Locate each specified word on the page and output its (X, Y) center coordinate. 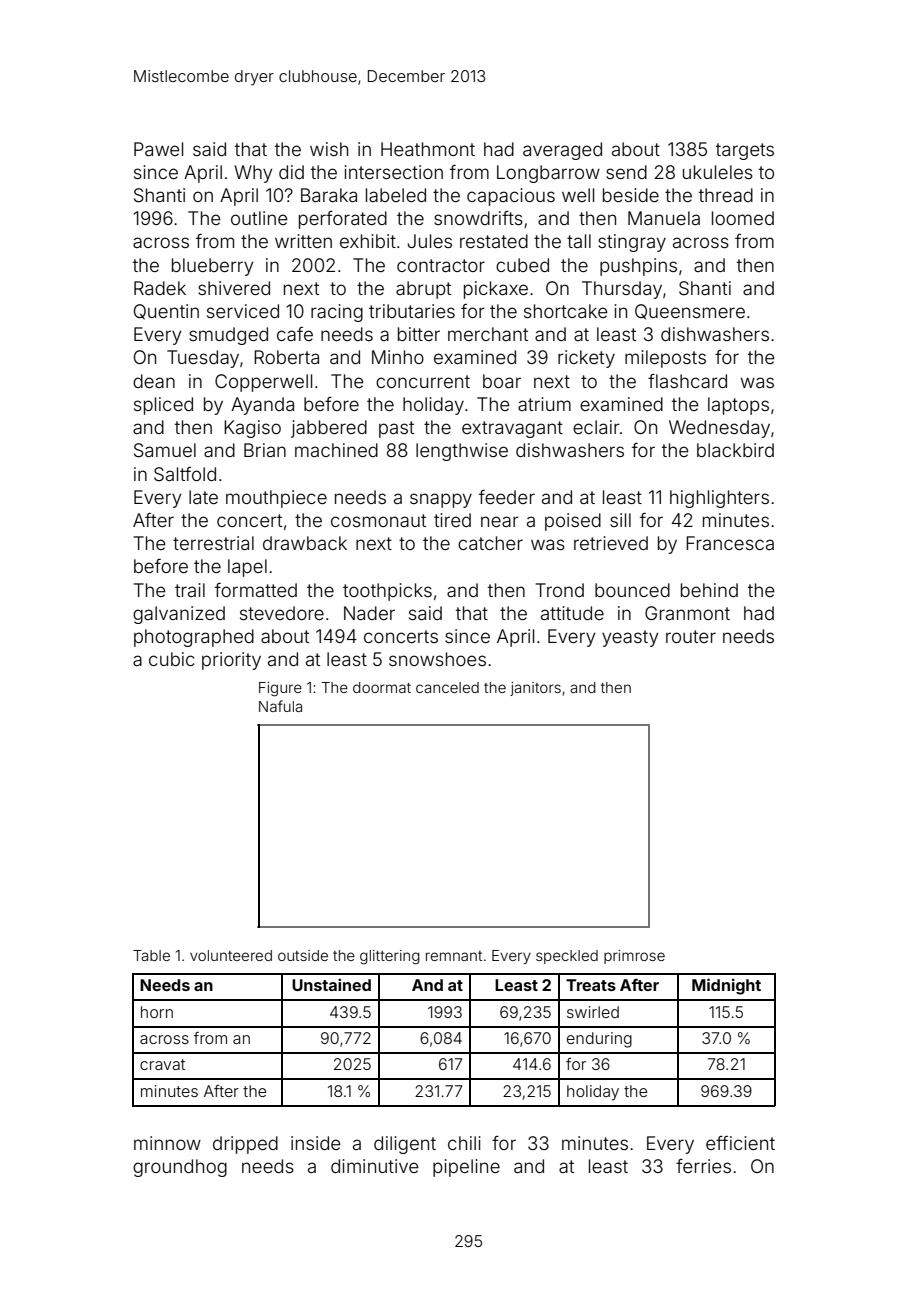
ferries (703, 1166)
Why (253, 174)
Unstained (331, 984)
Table (151, 955)
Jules (429, 241)
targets (745, 151)
